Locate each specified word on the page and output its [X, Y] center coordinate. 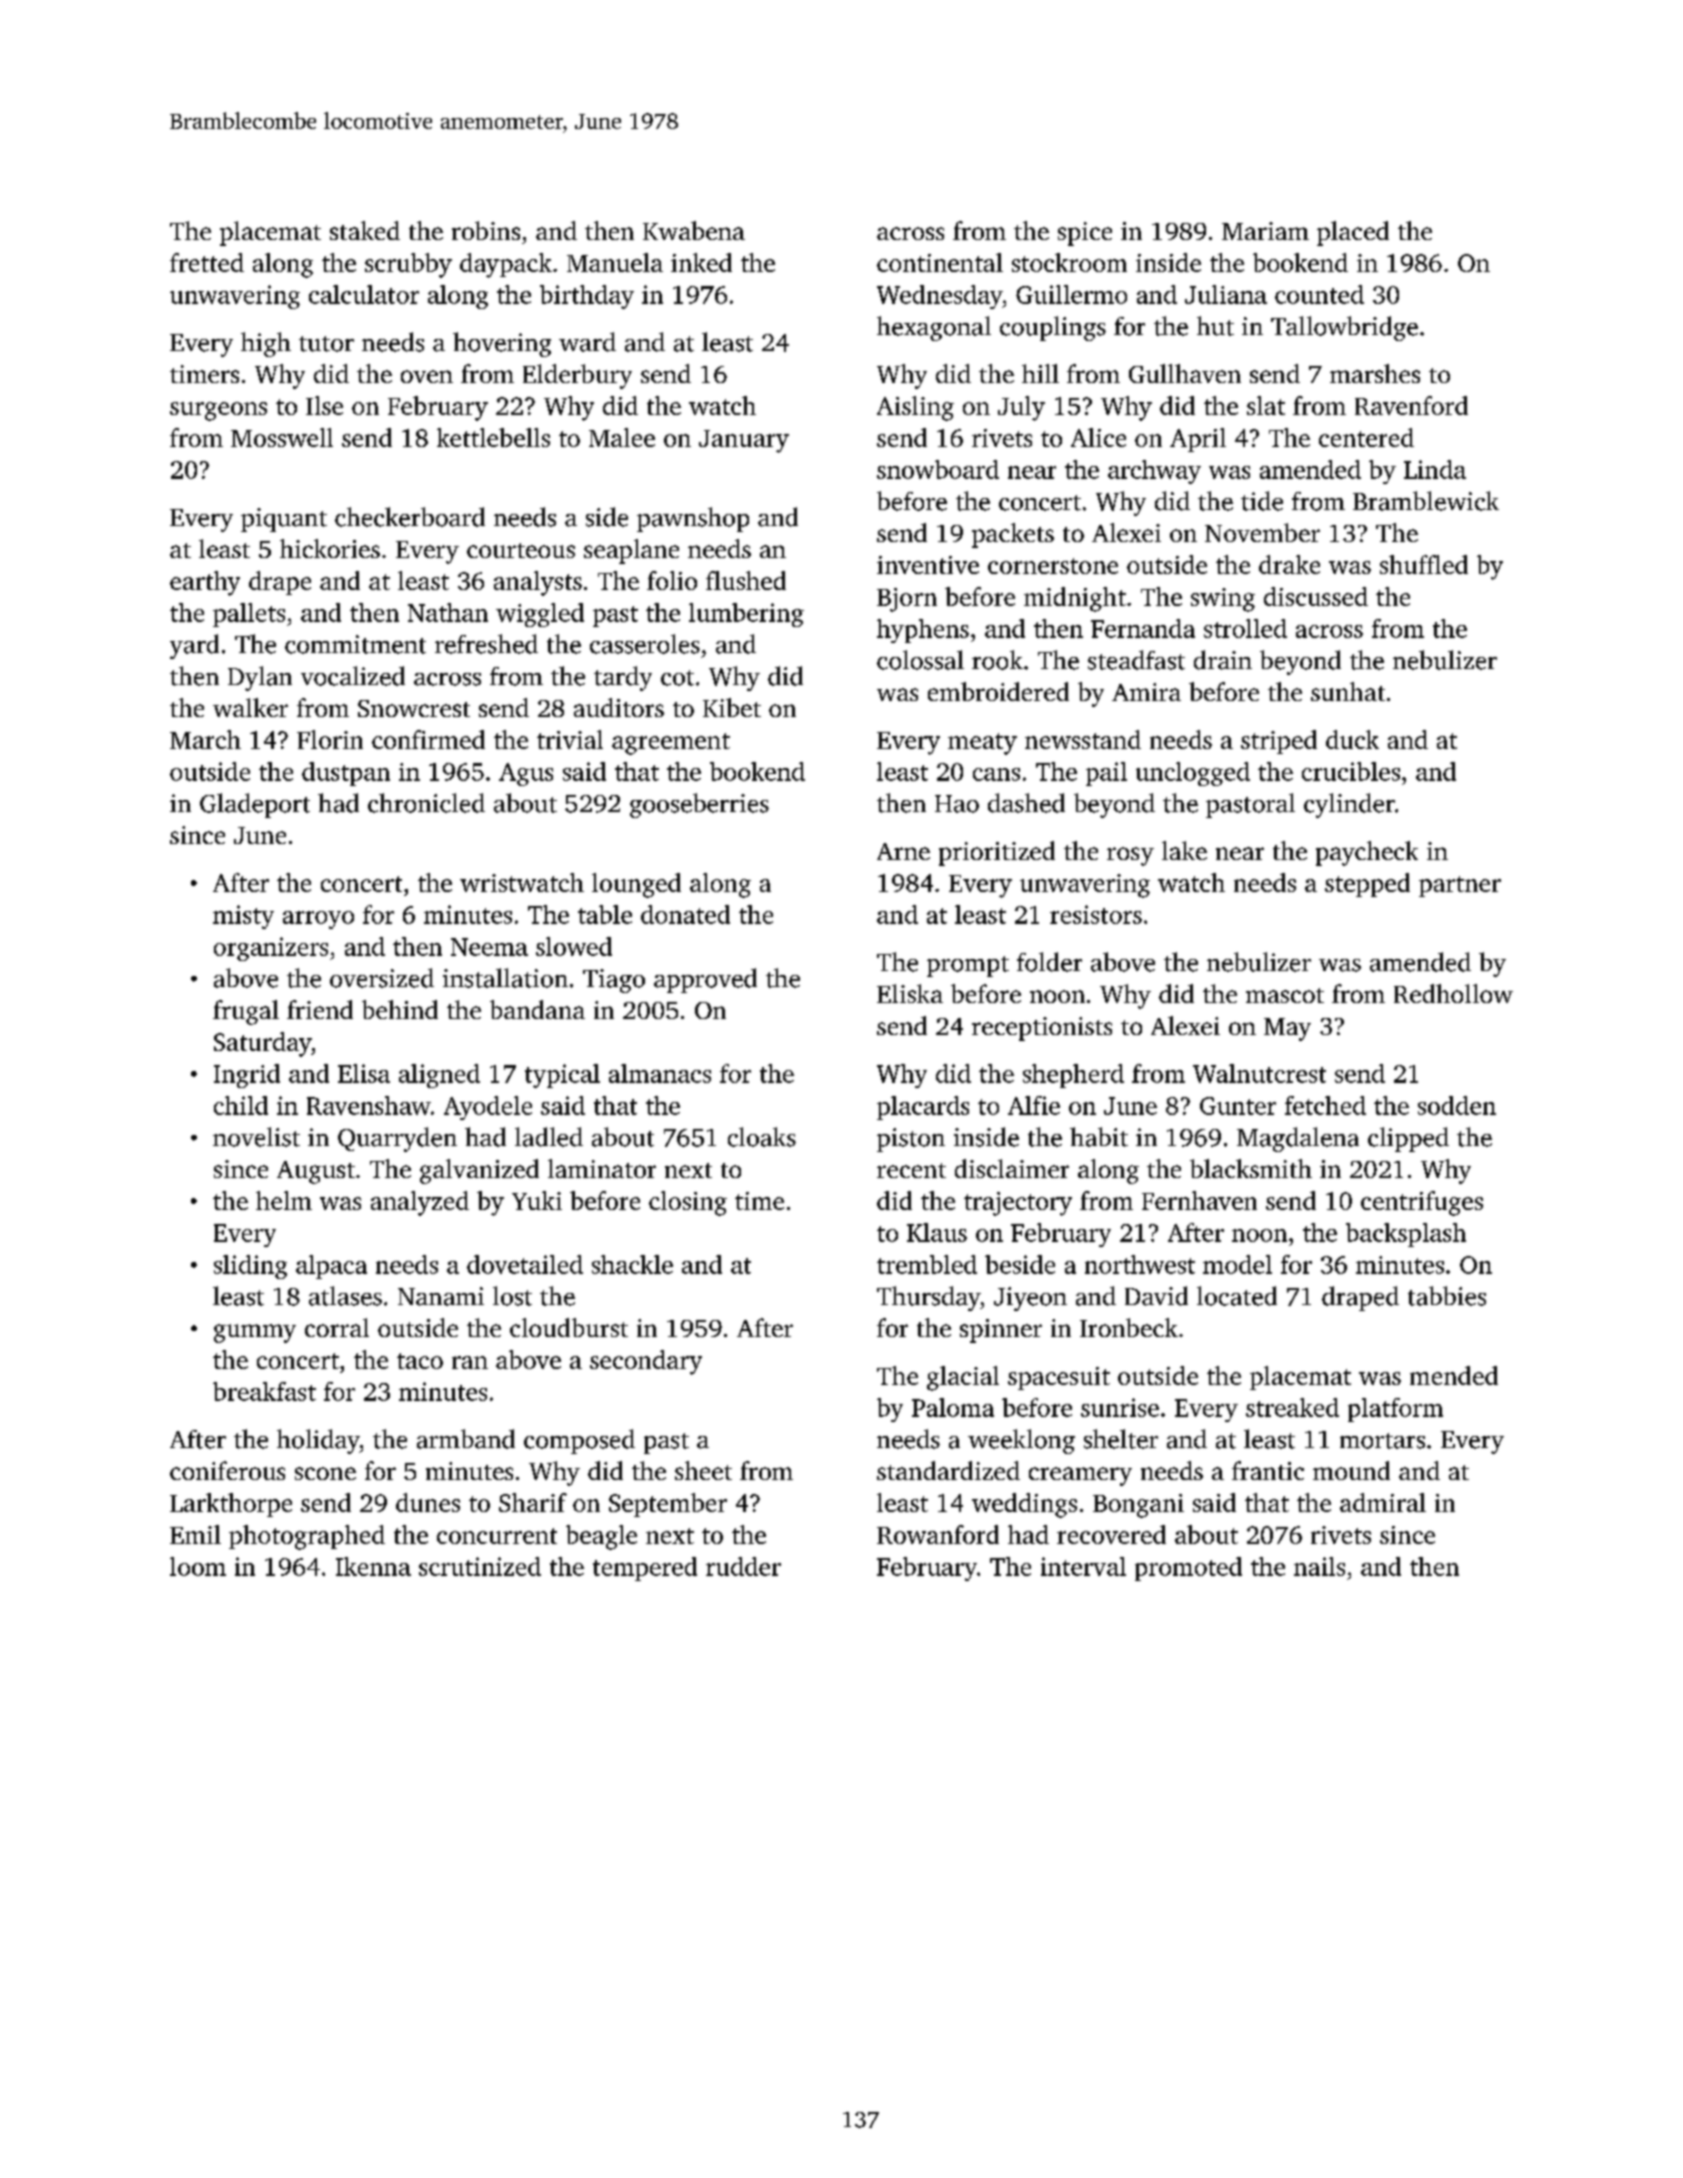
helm [284, 1200]
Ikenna [373, 1566]
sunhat [1348, 691]
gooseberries [699, 805]
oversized [382, 978]
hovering [502, 344]
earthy [205, 583]
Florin [330, 739]
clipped [1408, 1139]
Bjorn [907, 600]
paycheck [1367, 853]
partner [1460, 886]
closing [688, 1203]
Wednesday [939, 297]
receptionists [1042, 1029]
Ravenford [1411, 405]
